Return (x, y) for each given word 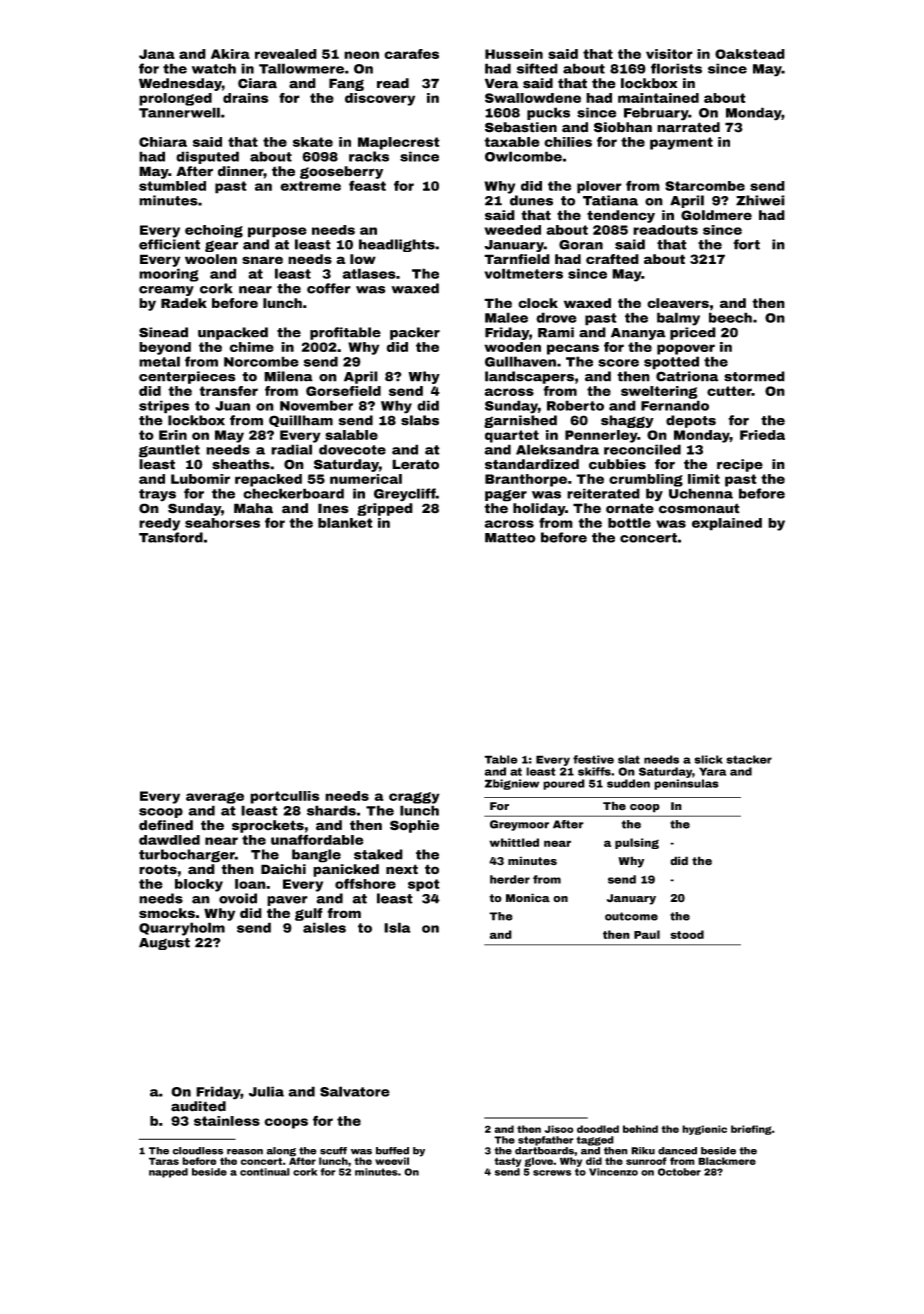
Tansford (171, 537)
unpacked (233, 333)
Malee (506, 317)
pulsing (637, 843)
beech (730, 317)
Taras (164, 1161)
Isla (397, 927)
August (164, 944)
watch (214, 68)
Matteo (510, 538)
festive (593, 759)
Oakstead (750, 54)
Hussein (514, 54)
